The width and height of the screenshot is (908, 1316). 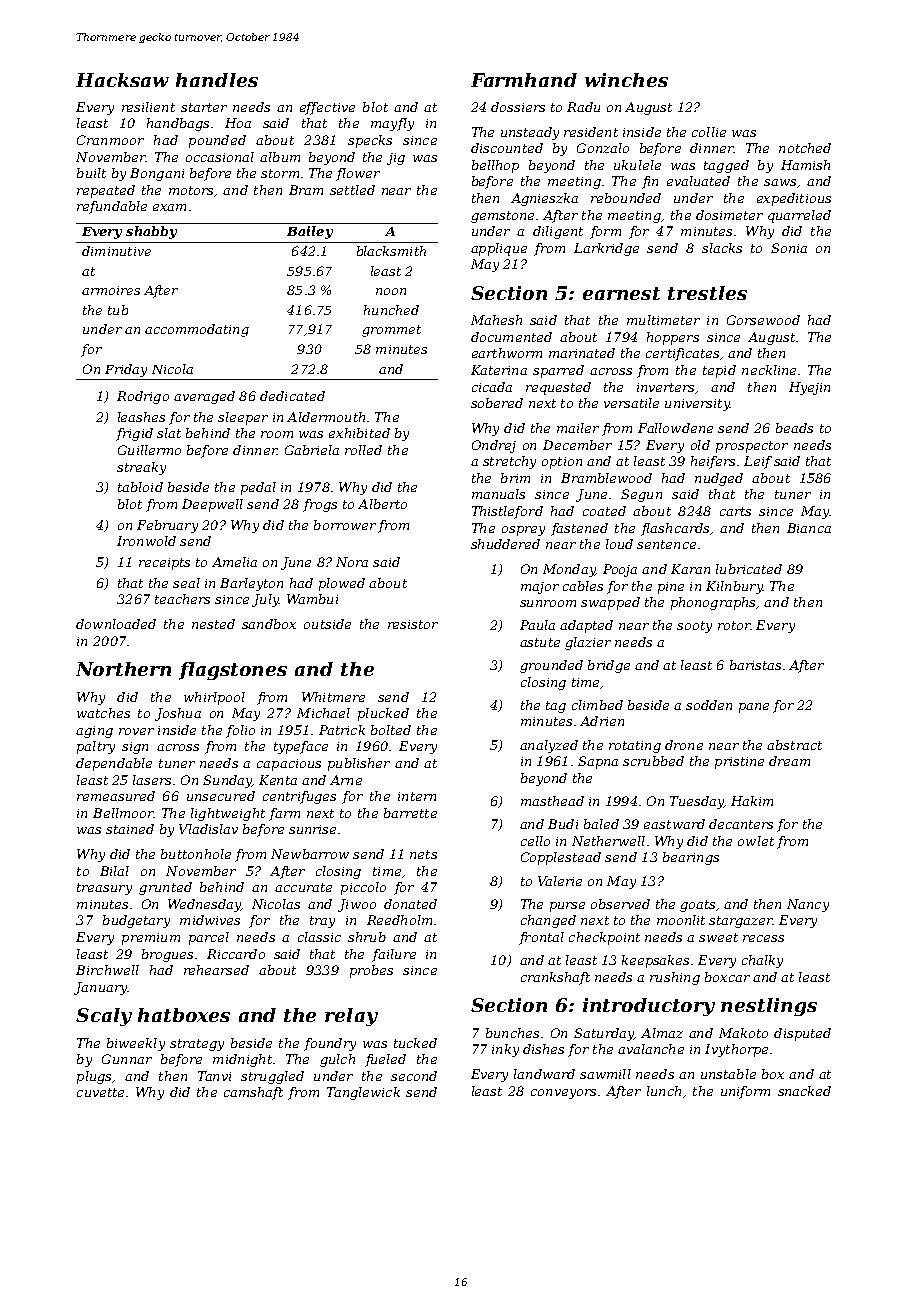 I want to click on downloaded, so click(x=116, y=624).
